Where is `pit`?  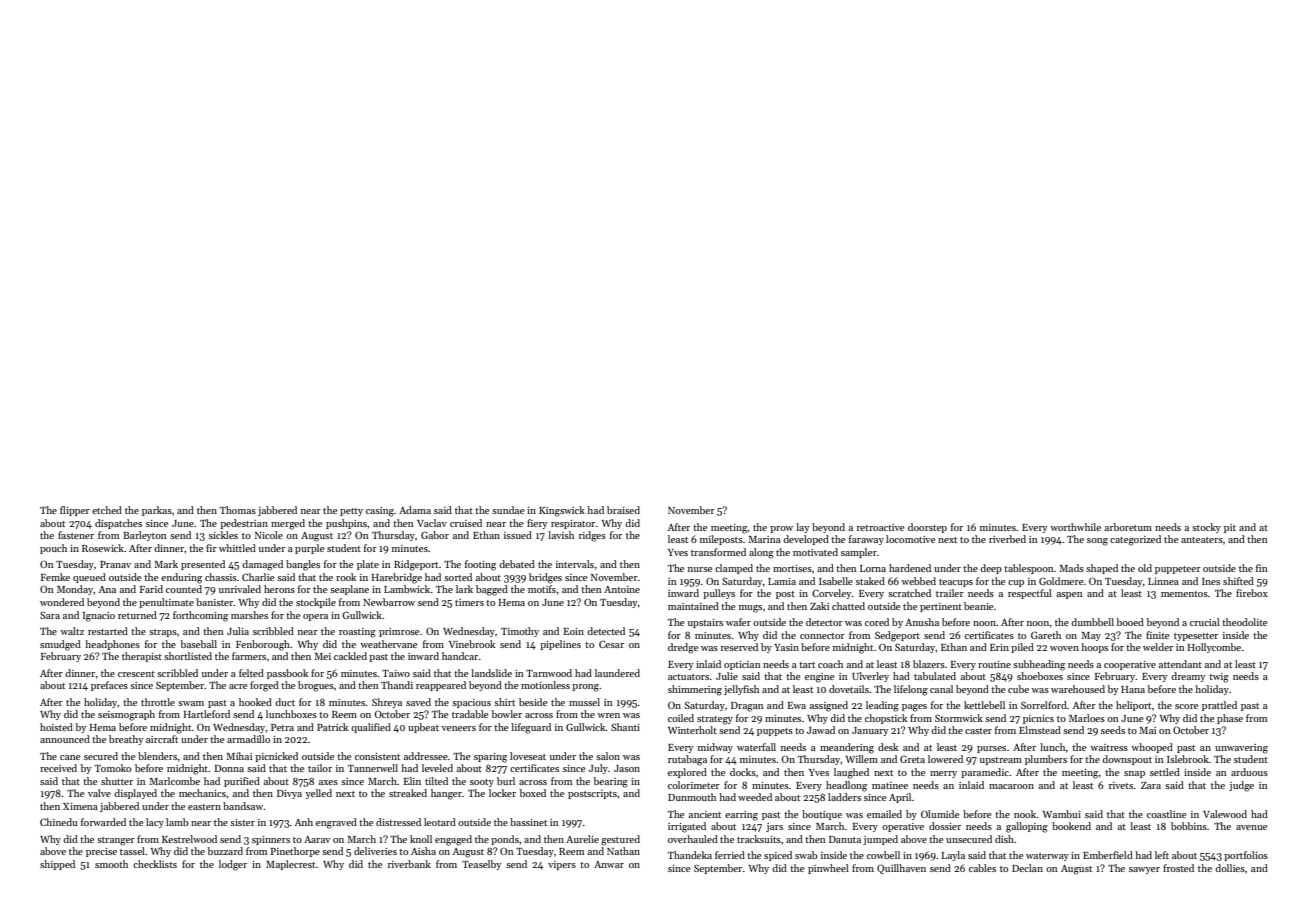
pit is located at coordinates (1230, 528).
